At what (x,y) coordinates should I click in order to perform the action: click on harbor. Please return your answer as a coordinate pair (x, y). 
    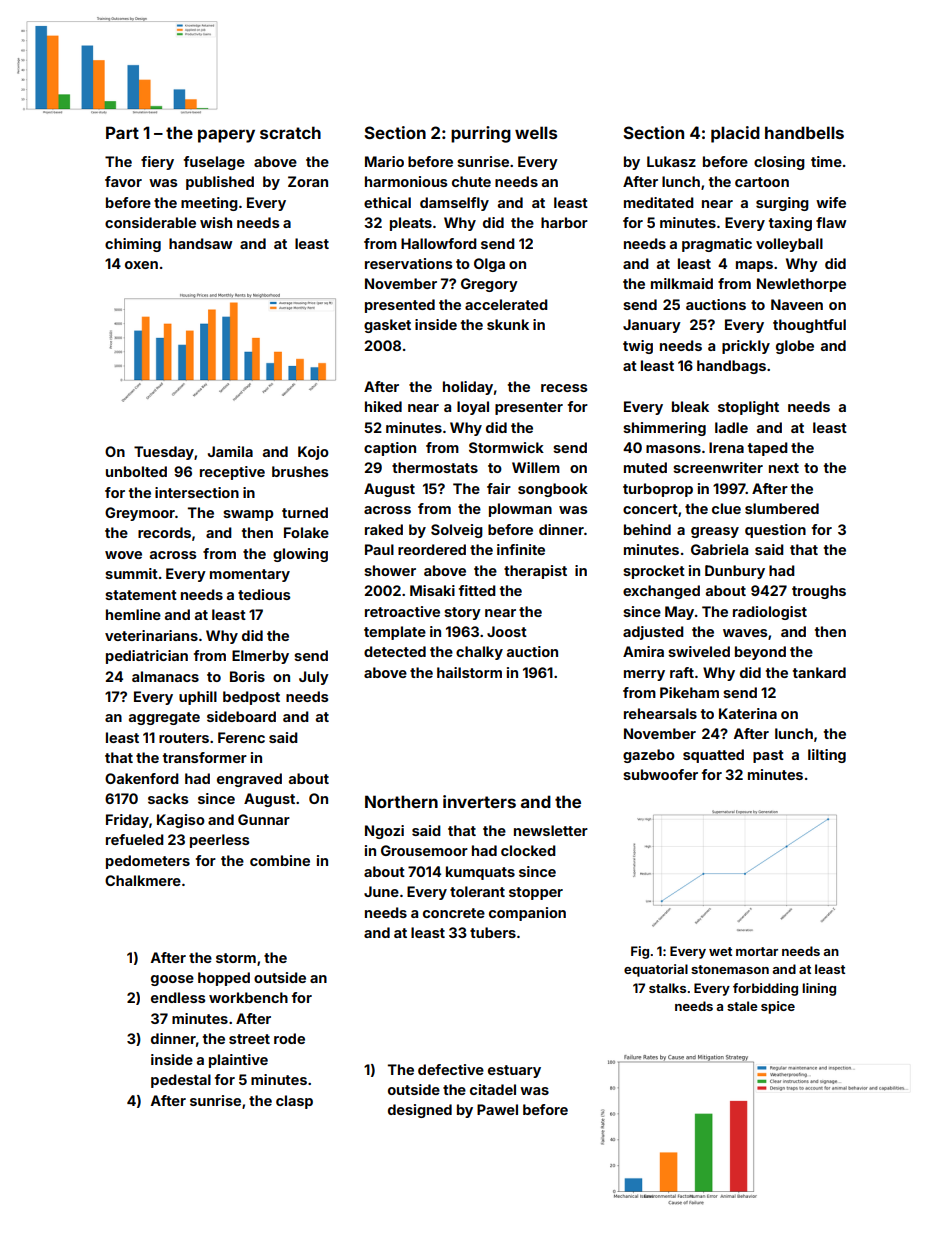
    Looking at the image, I should click on (564, 222).
